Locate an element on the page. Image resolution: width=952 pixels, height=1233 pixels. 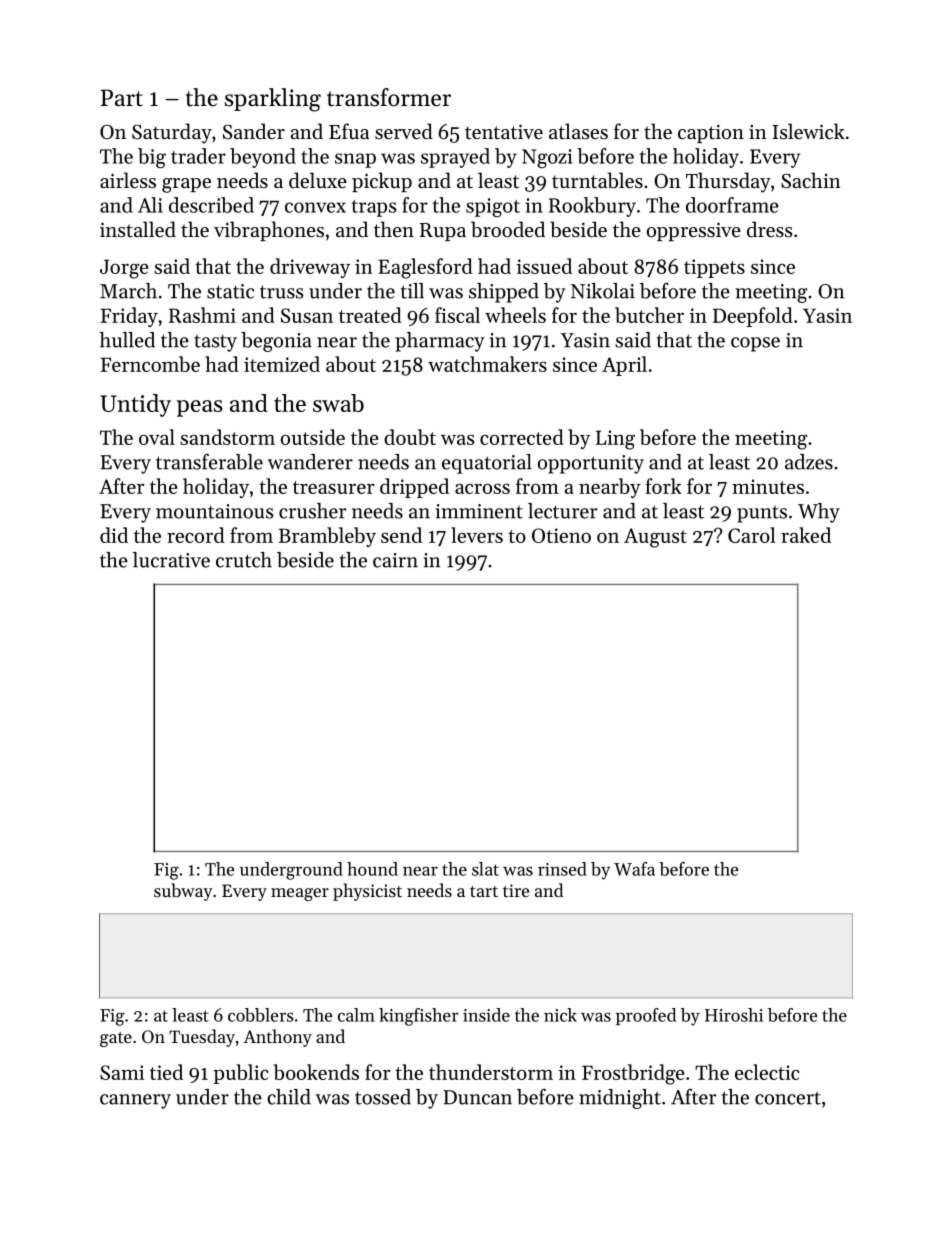
cannery is located at coordinates (135, 1101).
